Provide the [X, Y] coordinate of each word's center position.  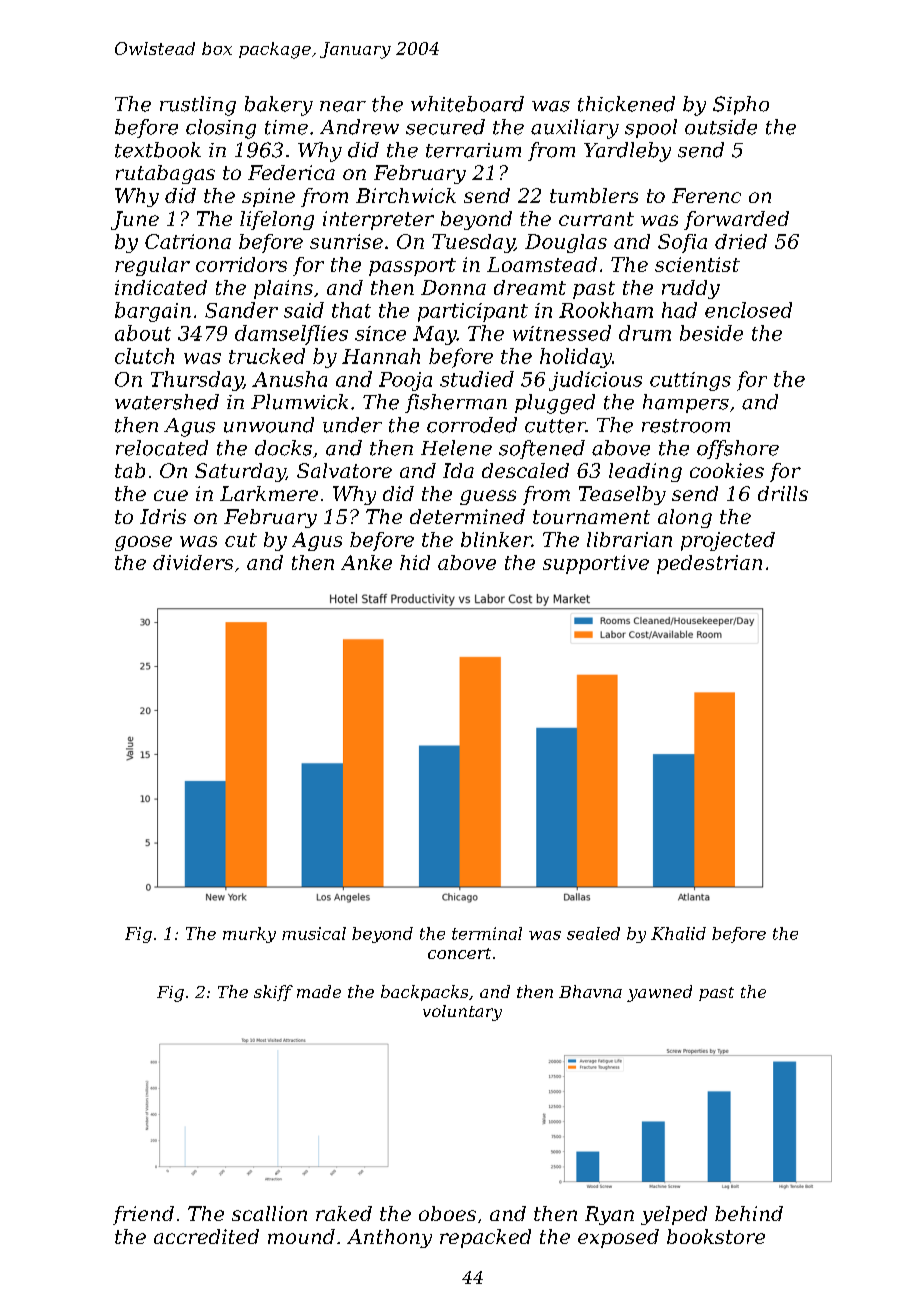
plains [283, 289]
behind [749, 1213]
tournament [591, 517]
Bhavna [590, 991]
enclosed [748, 310]
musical [314, 933]
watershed [167, 402]
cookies [727, 470]
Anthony [389, 1238]
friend [143, 1215]
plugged [555, 404]
